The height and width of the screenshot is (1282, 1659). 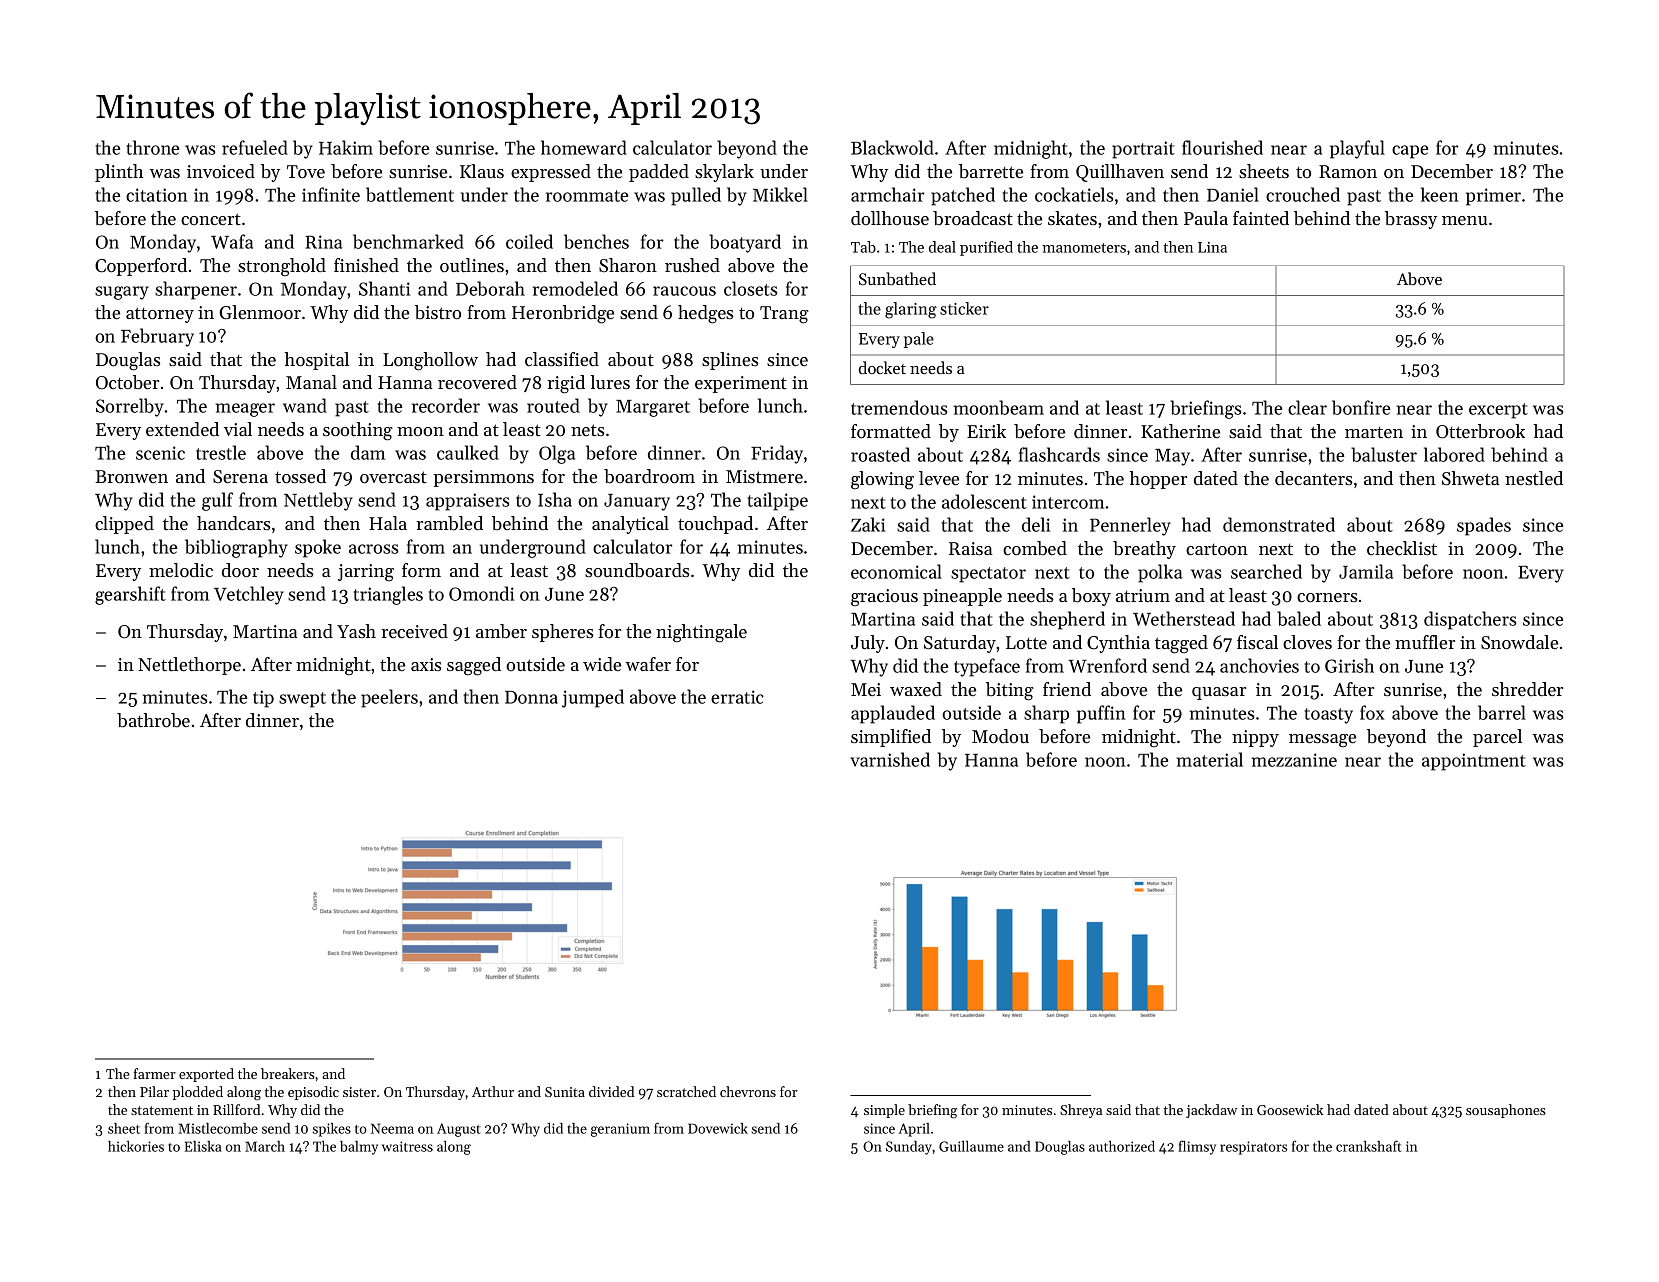 I want to click on Margaret, so click(x=653, y=408).
